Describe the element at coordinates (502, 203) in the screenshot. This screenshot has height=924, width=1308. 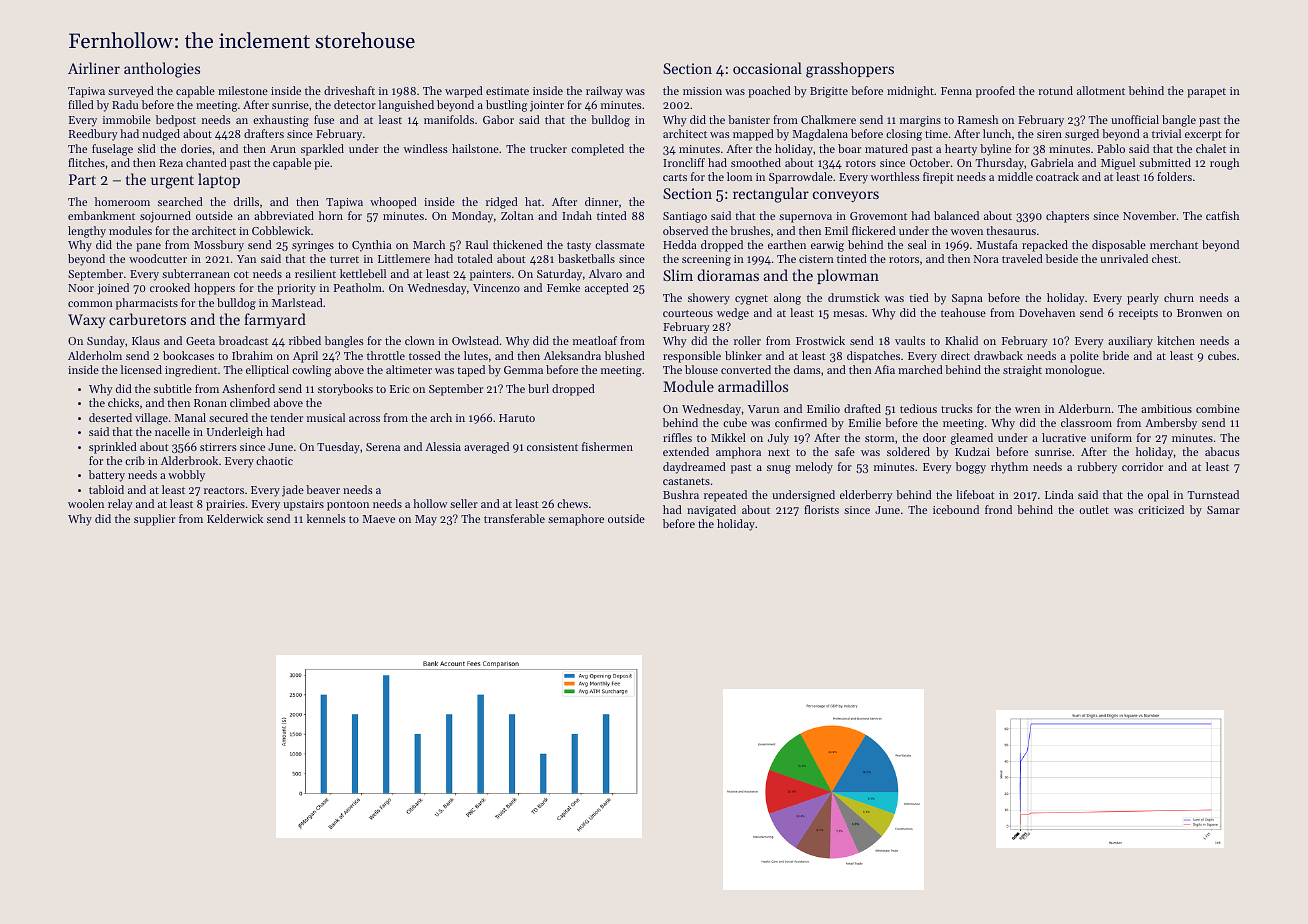
I see `ridged` at that location.
